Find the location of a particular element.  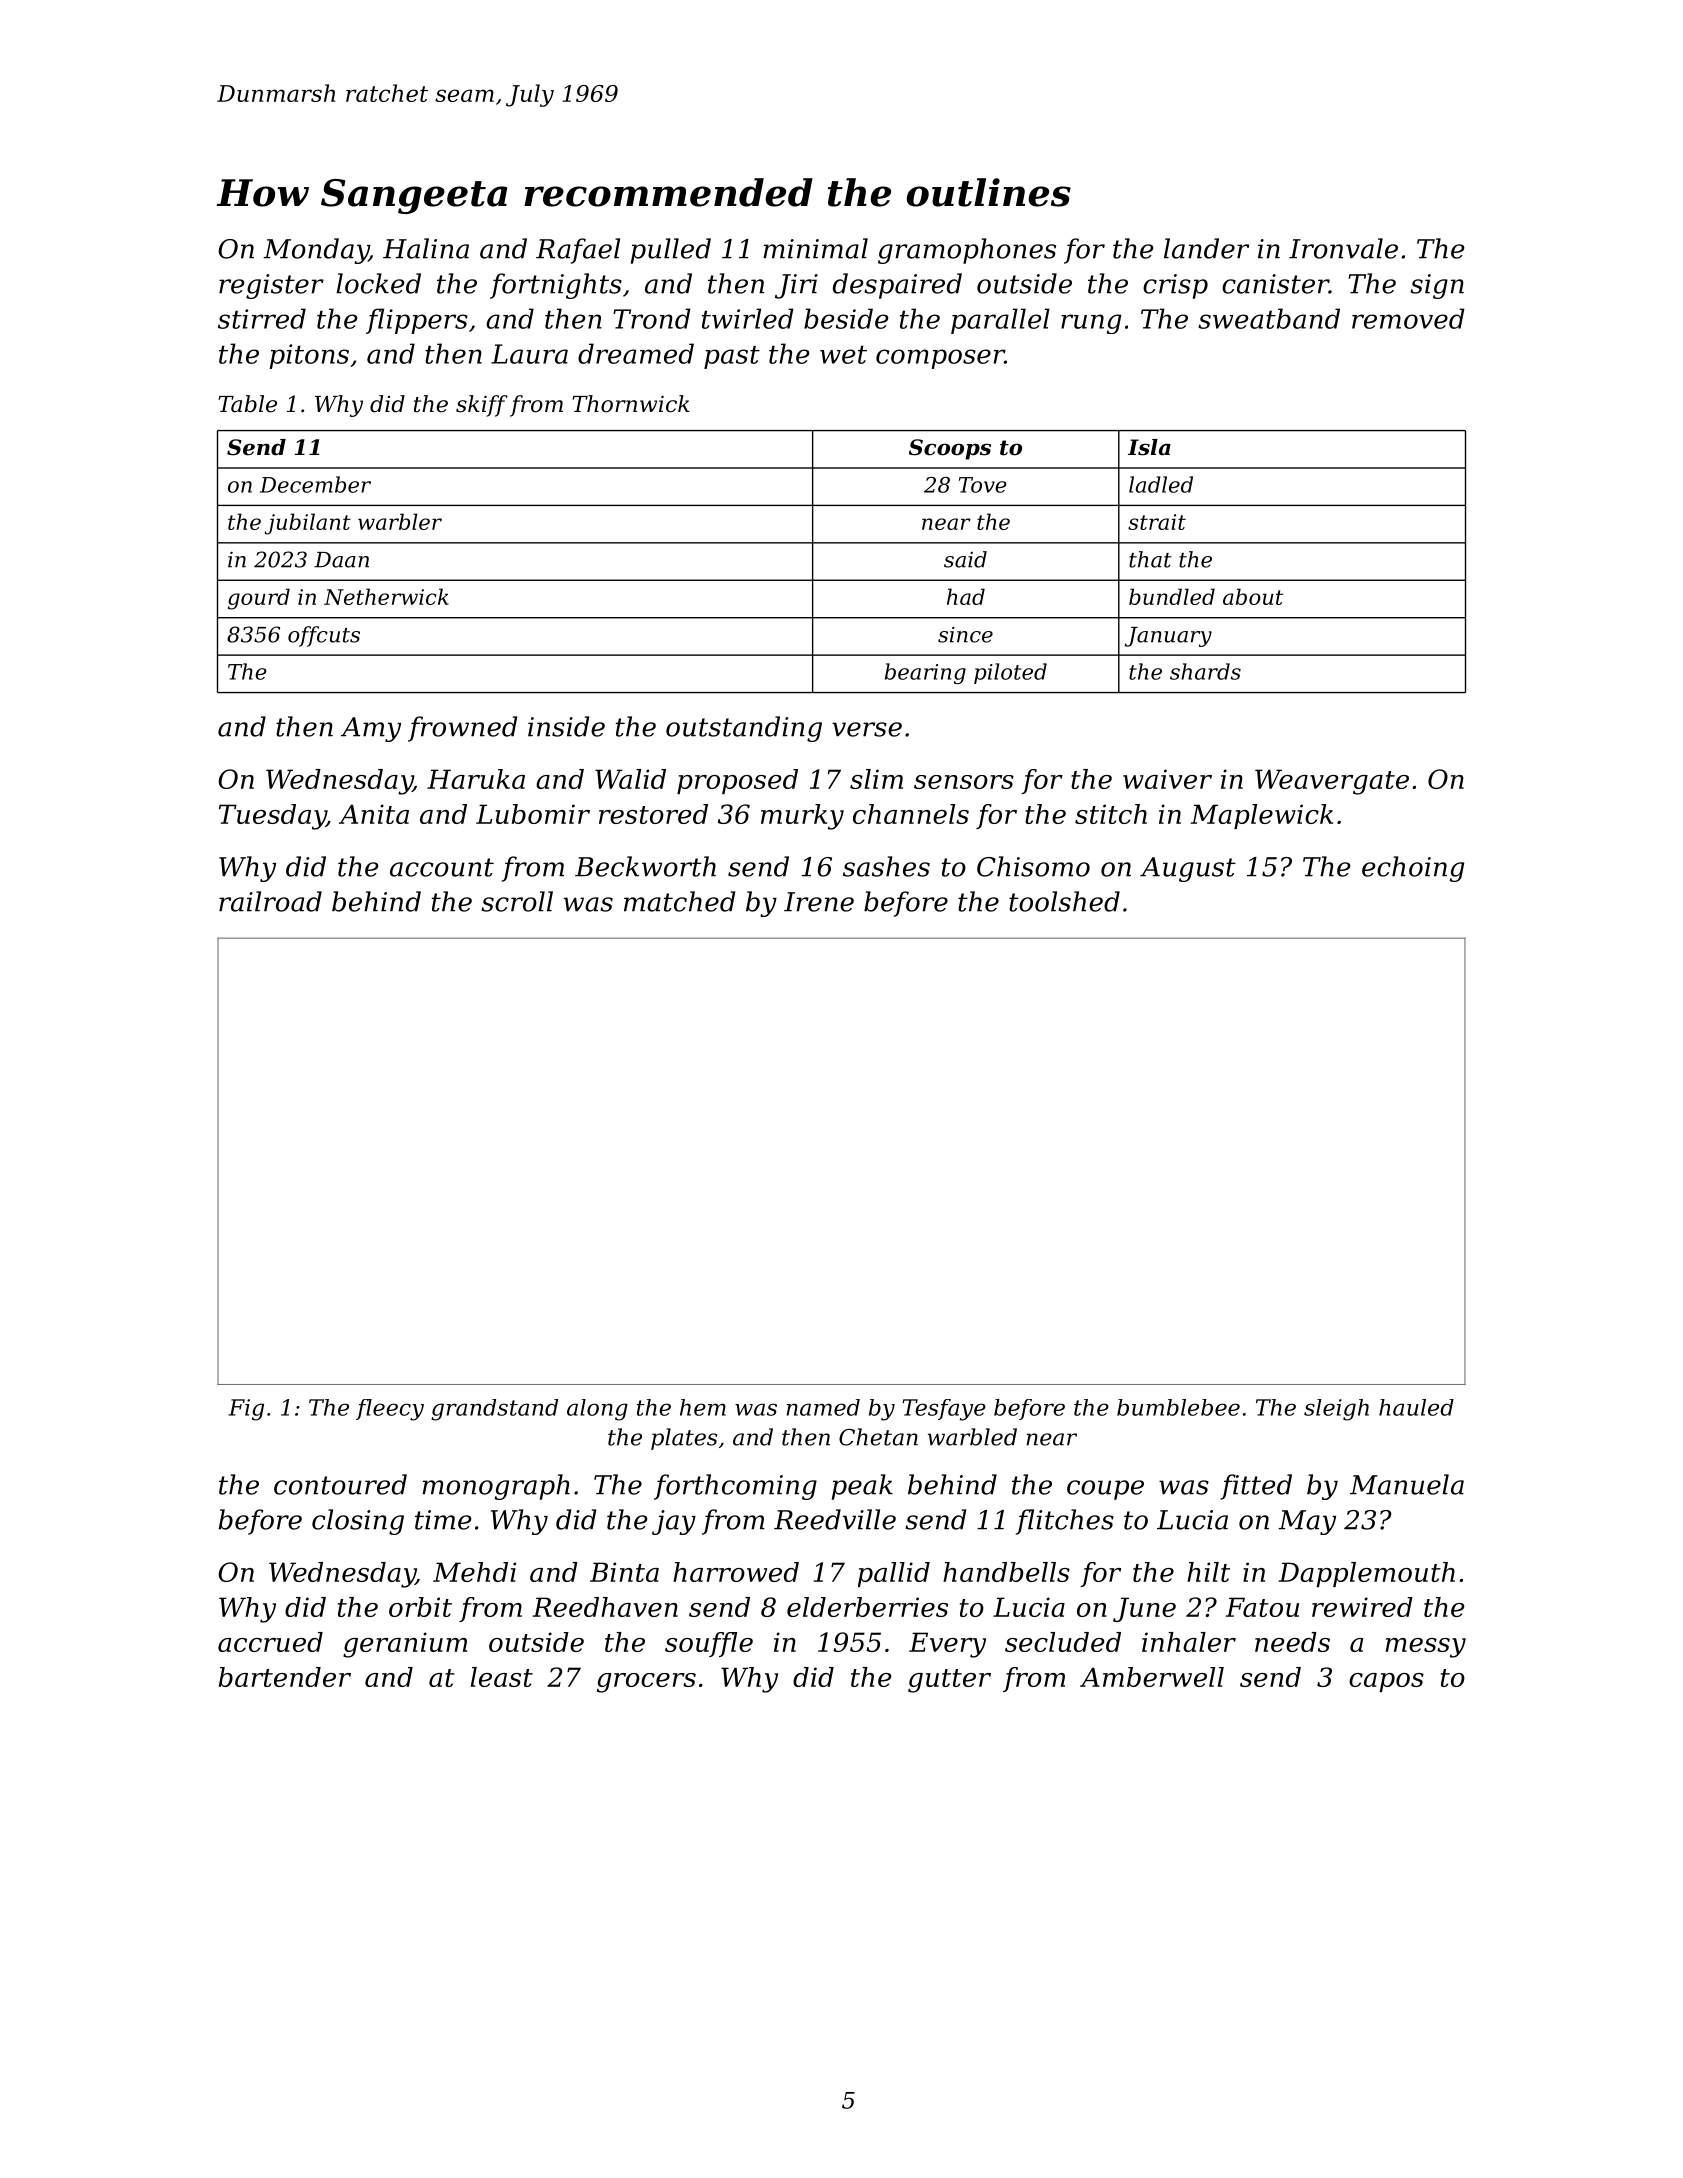

fleecy is located at coordinates (390, 1410).
